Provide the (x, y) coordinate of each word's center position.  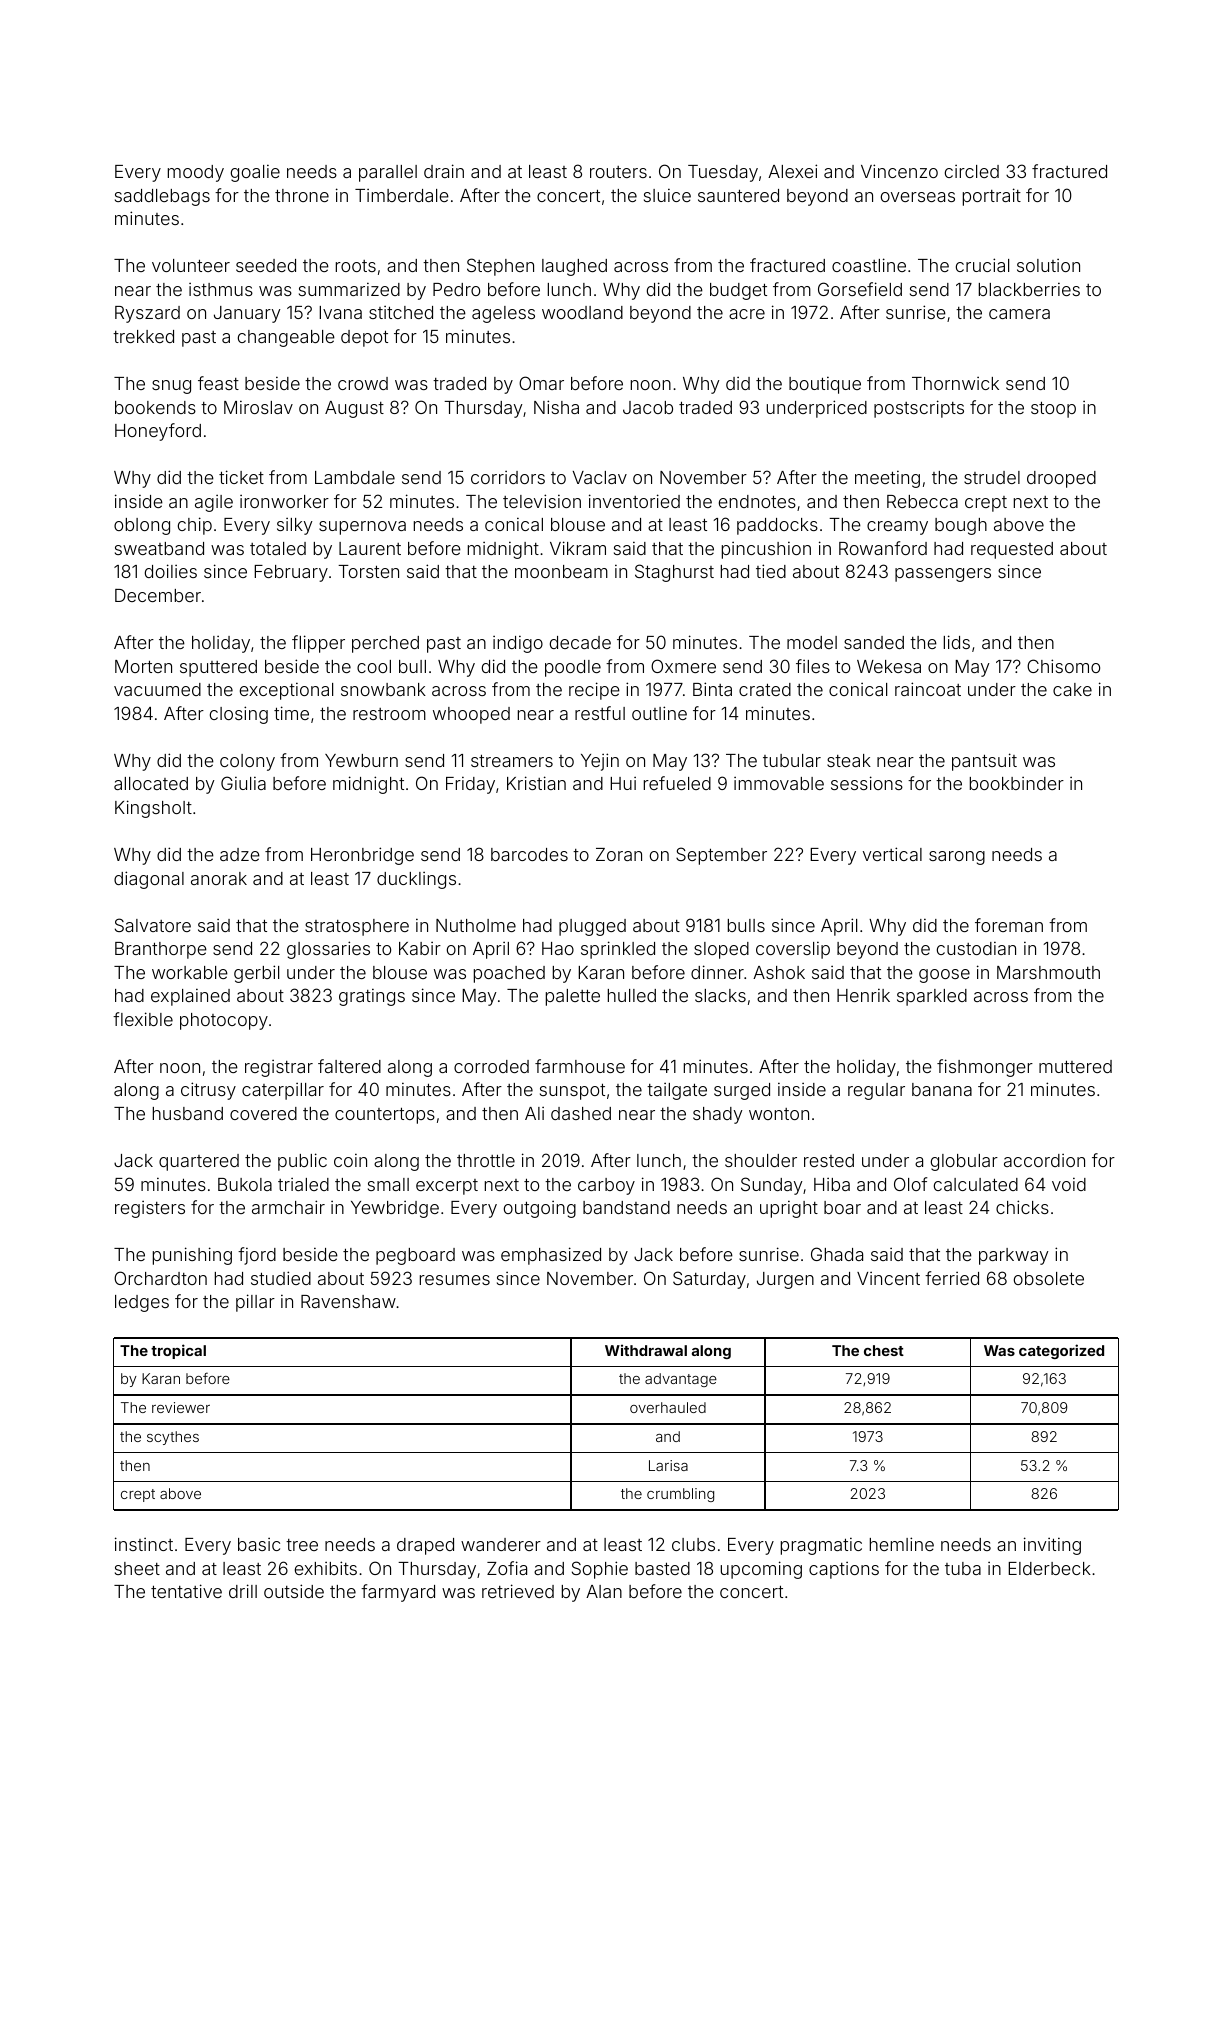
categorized (1061, 1351)
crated (765, 689)
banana (942, 1089)
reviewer (181, 1407)
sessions (867, 783)
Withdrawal (646, 1350)
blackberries (1029, 289)
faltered (349, 1066)
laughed (574, 267)
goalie (255, 173)
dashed (581, 1113)
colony (247, 762)
